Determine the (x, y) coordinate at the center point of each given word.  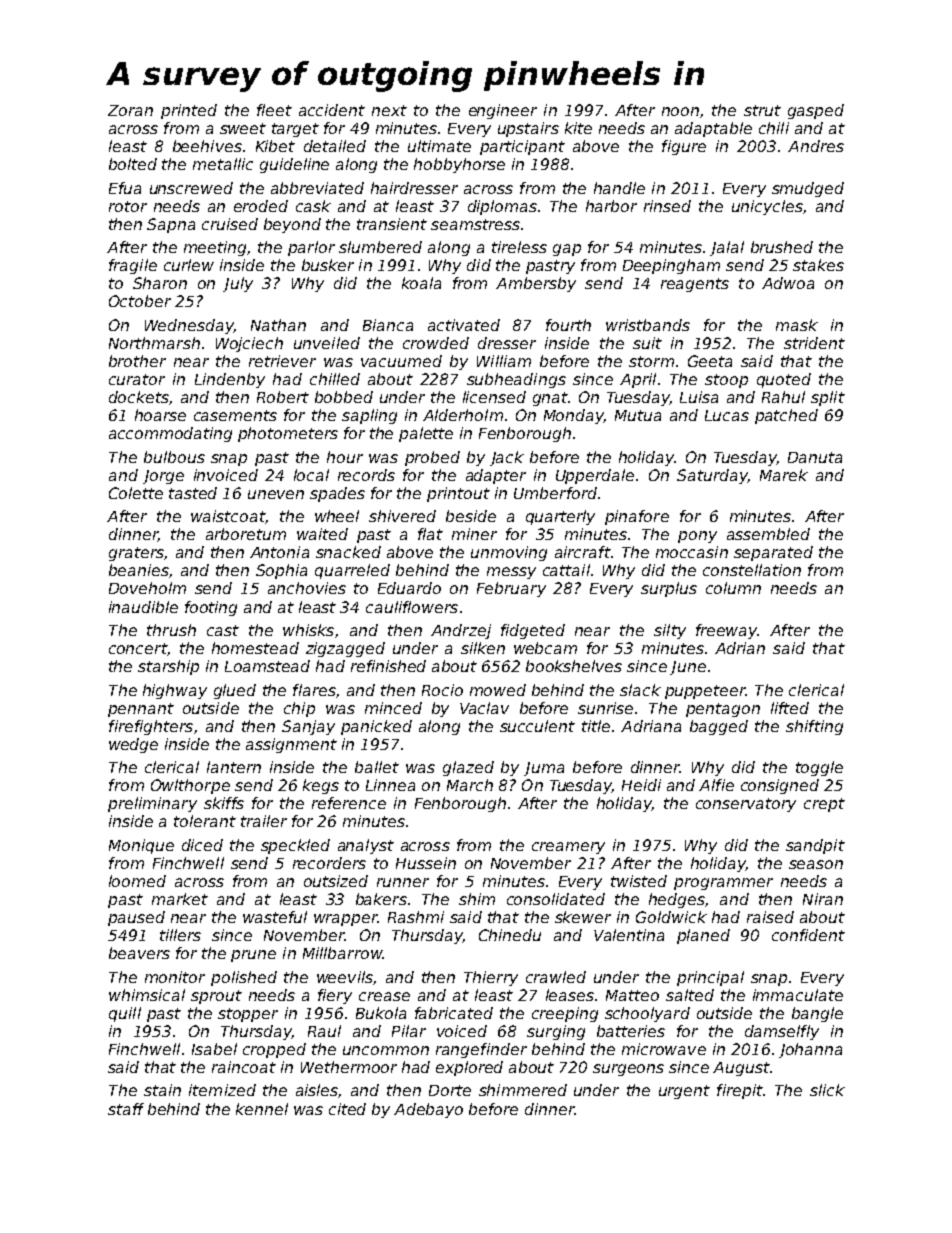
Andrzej (461, 631)
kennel (262, 1109)
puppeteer (705, 692)
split (828, 398)
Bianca (388, 325)
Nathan (278, 325)
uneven (276, 494)
